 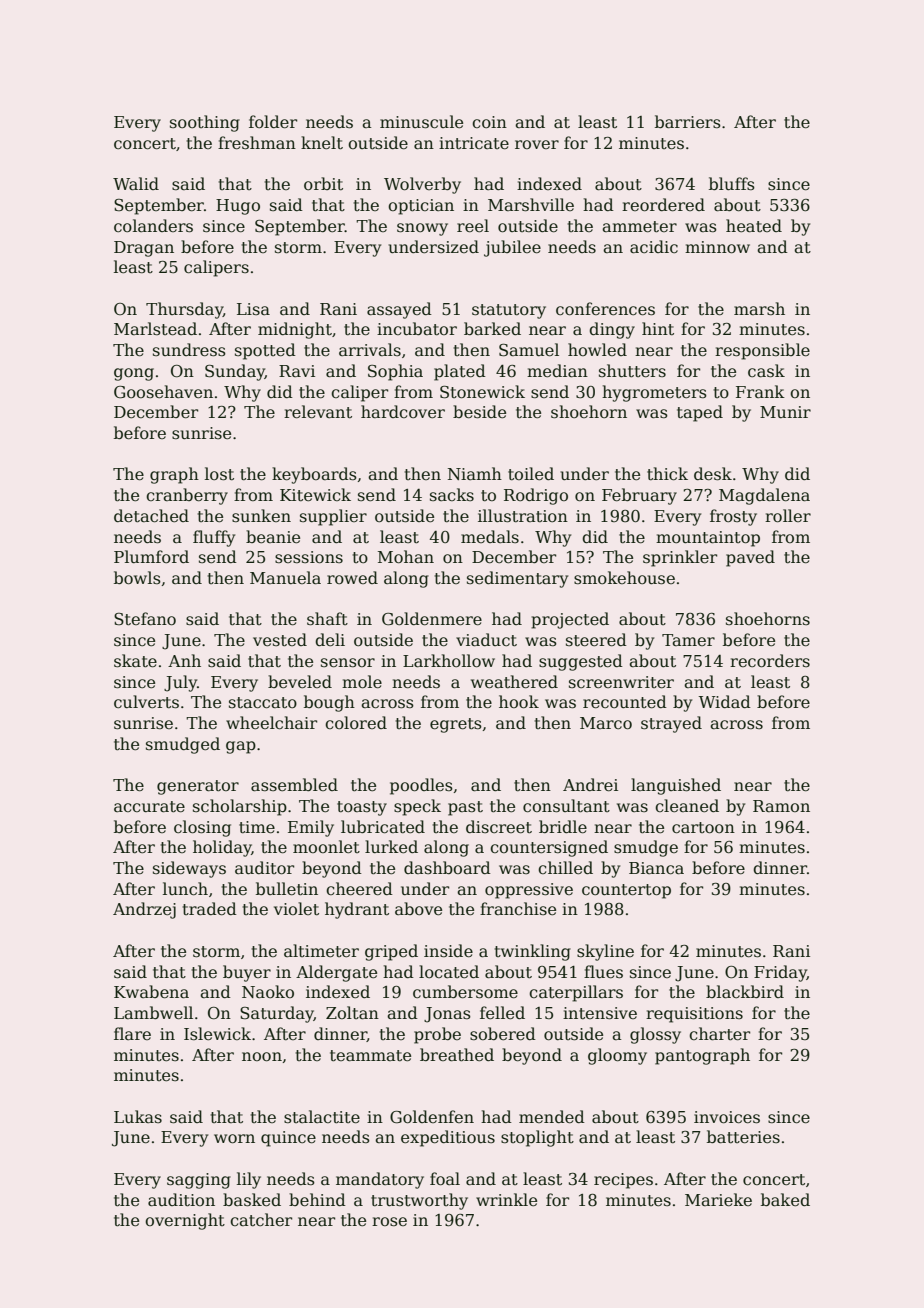 I want to click on lost, so click(x=219, y=474).
